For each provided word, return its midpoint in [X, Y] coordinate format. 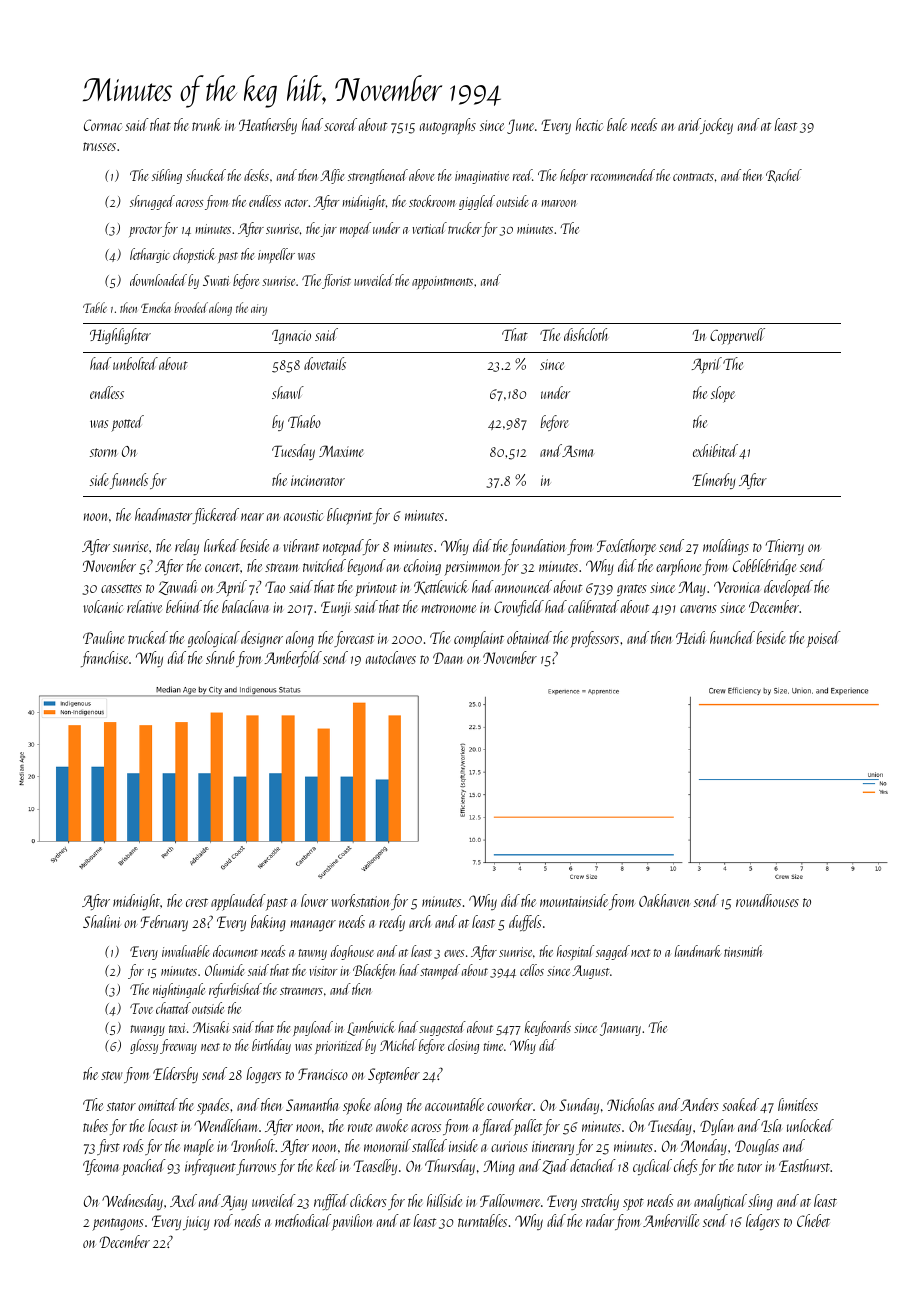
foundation [537, 547]
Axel [183, 1200]
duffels [525, 923]
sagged [613, 952]
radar [600, 1220]
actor [296, 203]
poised [824, 639]
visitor [323, 971]
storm [103, 452]
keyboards [548, 1028]
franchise [104, 659]
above [422, 175]
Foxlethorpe [626, 547]
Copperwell [737, 336]
